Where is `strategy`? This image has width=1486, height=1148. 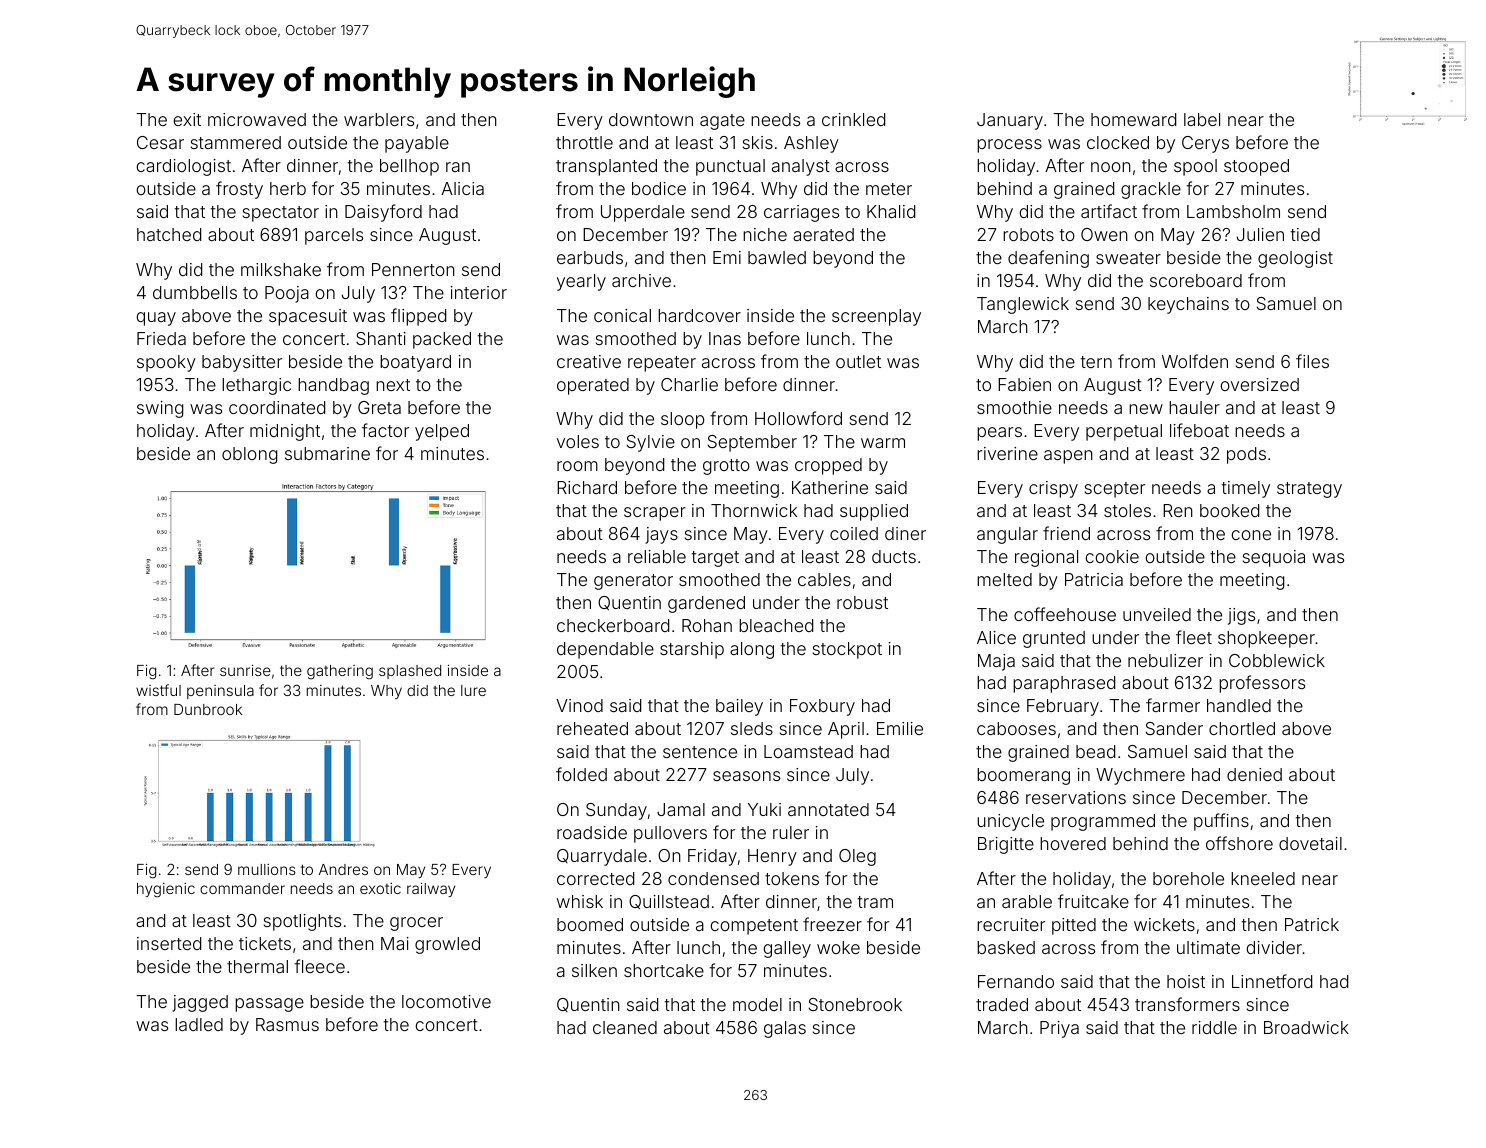
strategy is located at coordinates (1309, 490).
